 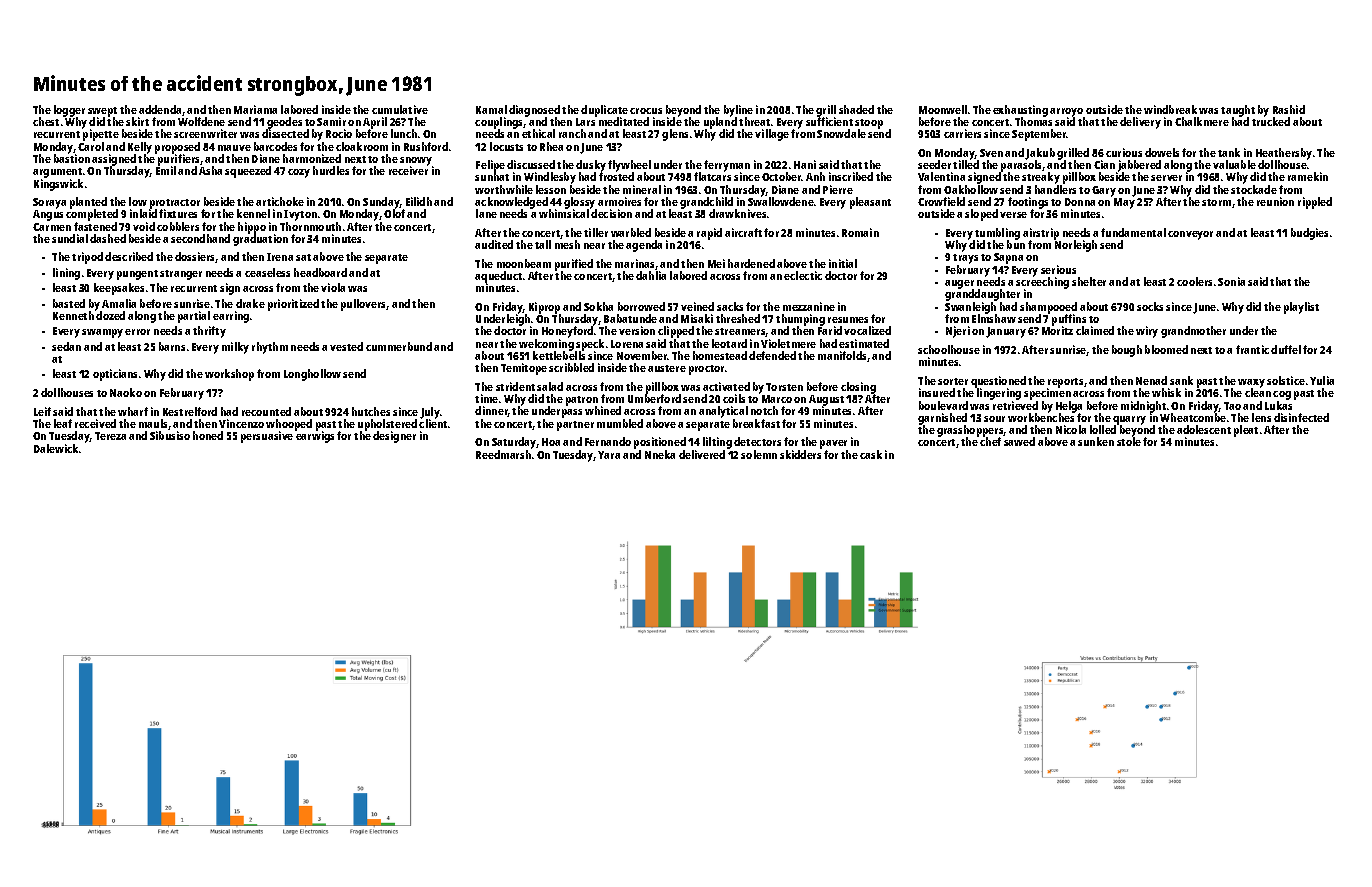 I want to click on activated, so click(x=726, y=386).
